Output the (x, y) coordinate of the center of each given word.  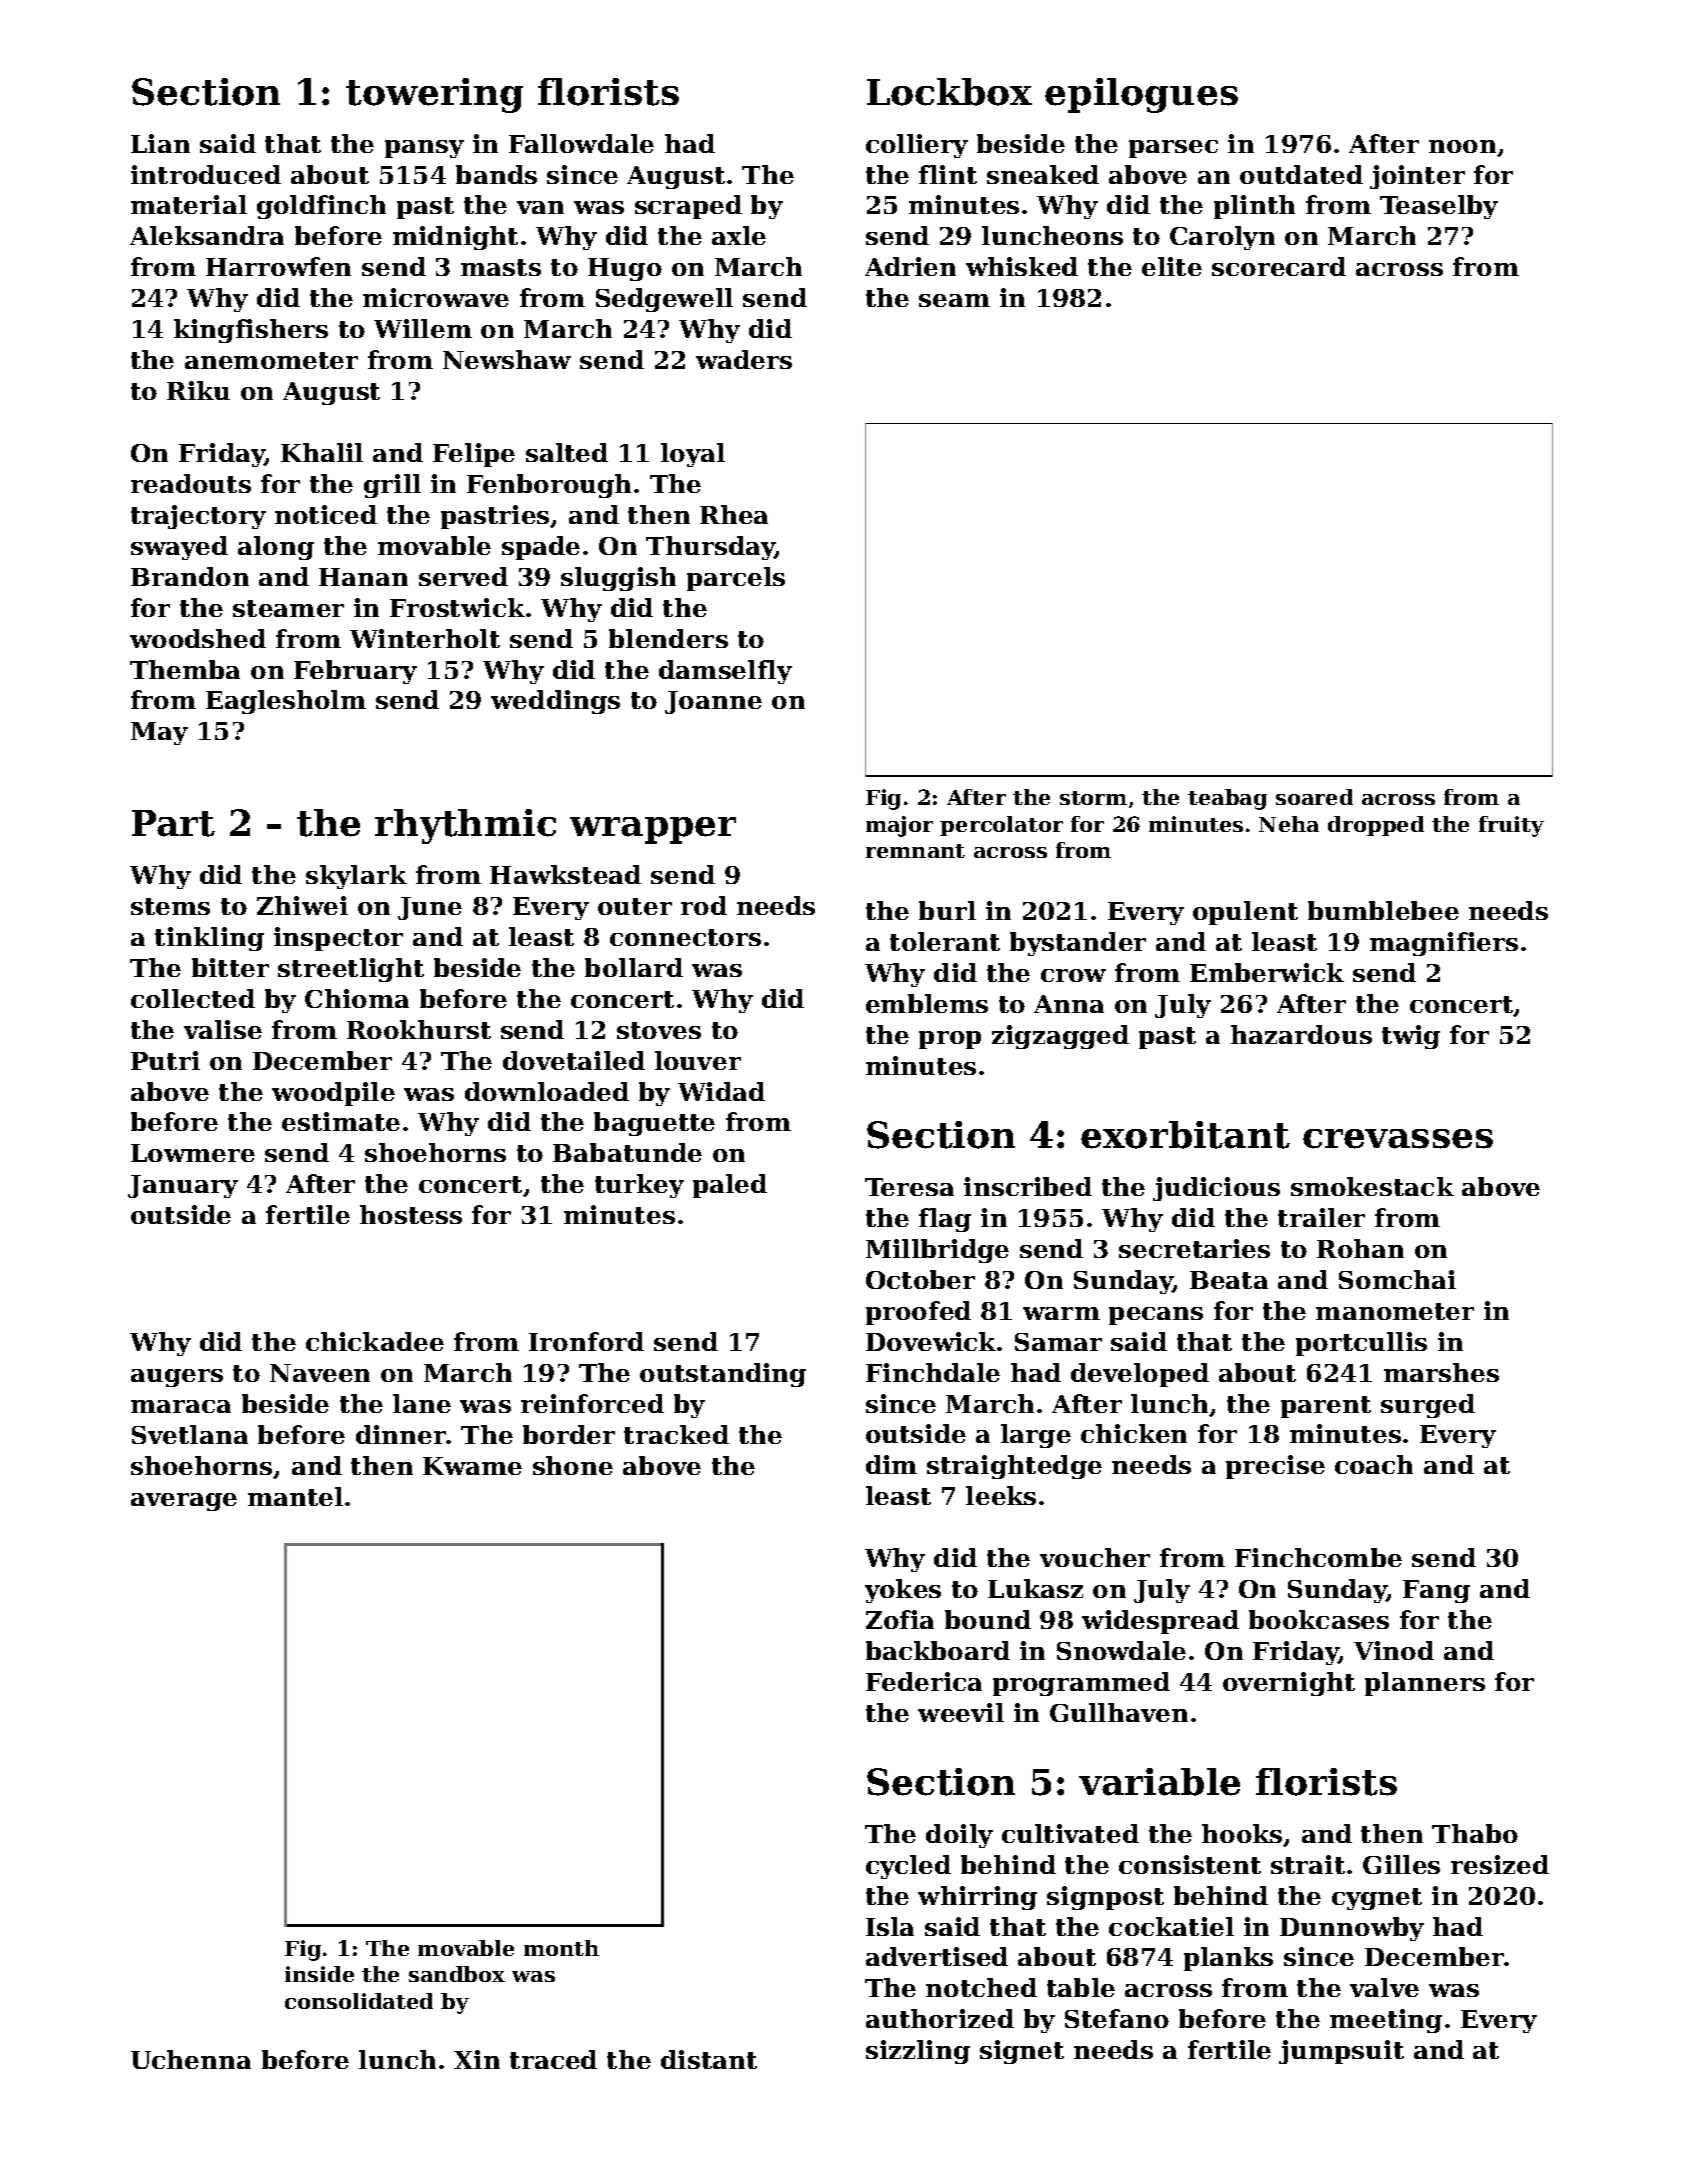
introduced (206, 174)
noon (1462, 146)
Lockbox (949, 92)
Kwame (472, 1466)
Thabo (1475, 1833)
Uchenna (191, 2059)
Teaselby (1439, 207)
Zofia (900, 1619)
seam (954, 300)
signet (1022, 2052)
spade (541, 548)
